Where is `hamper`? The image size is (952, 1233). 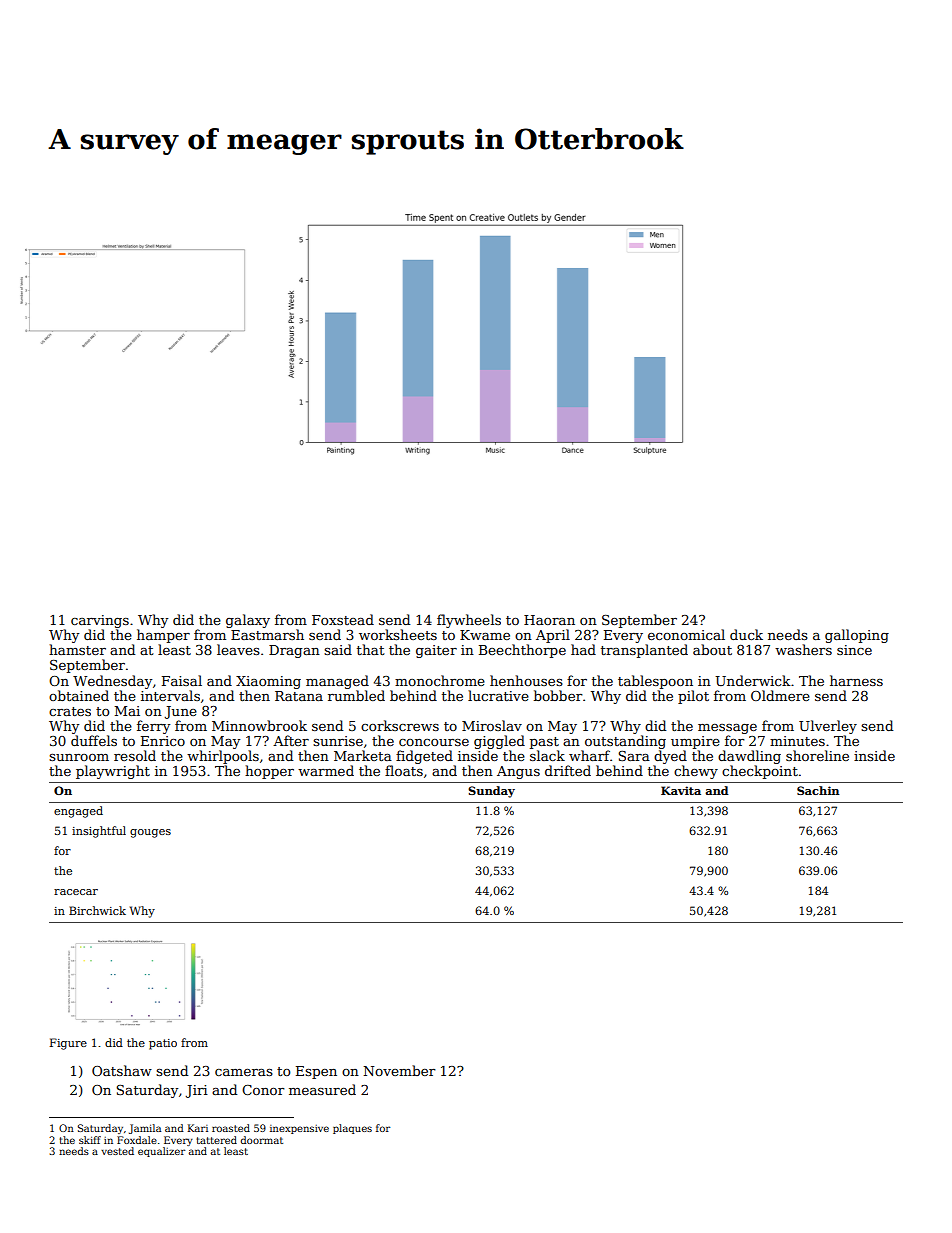 hamper is located at coordinates (163, 636).
